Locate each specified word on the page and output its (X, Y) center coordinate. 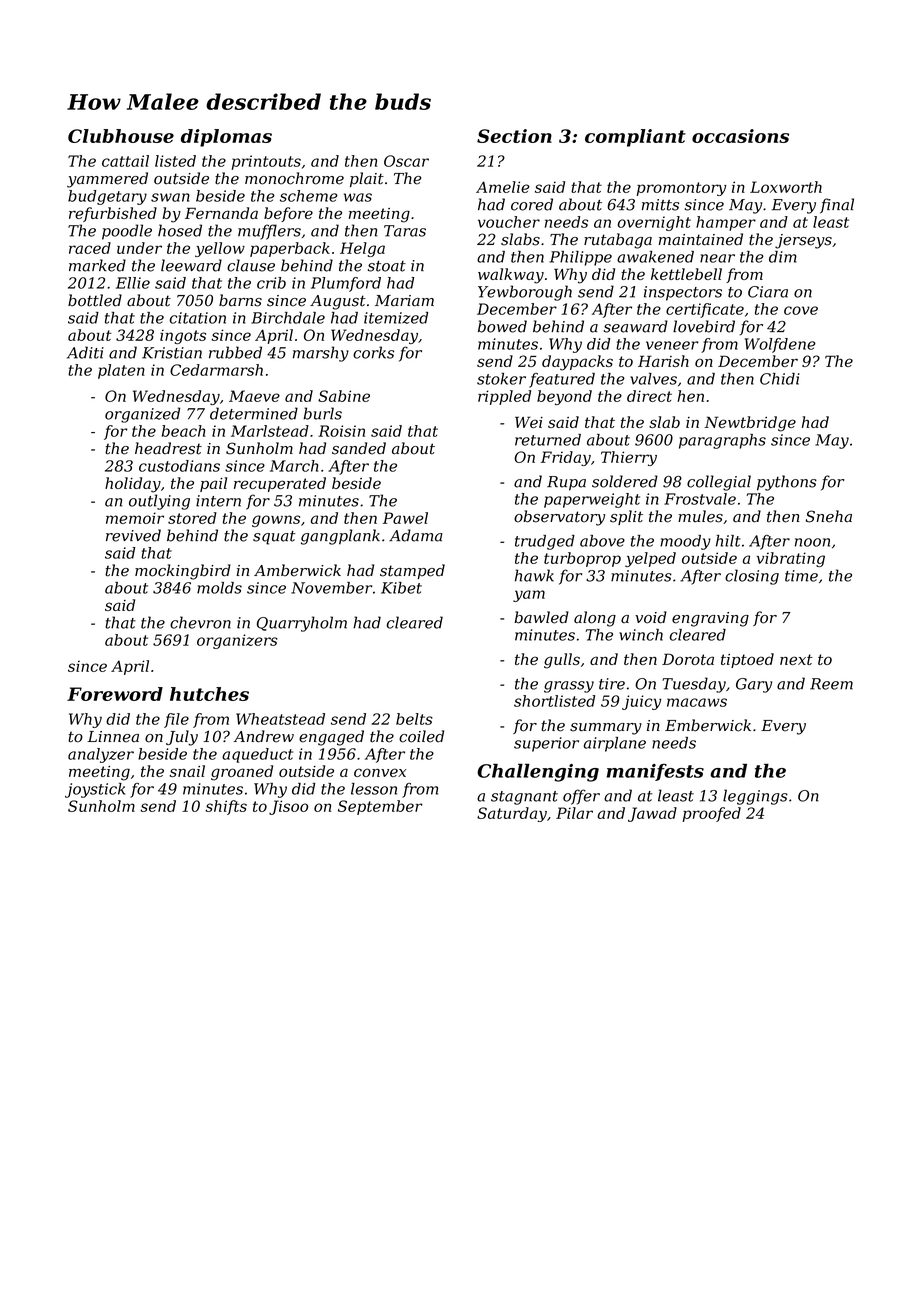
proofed (711, 814)
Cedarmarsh (216, 370)
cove (801, 310)
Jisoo (288, 807)
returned (548, 440)
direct (649, 396)
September (380, 807)
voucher (509, 222)
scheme (309, 196)
